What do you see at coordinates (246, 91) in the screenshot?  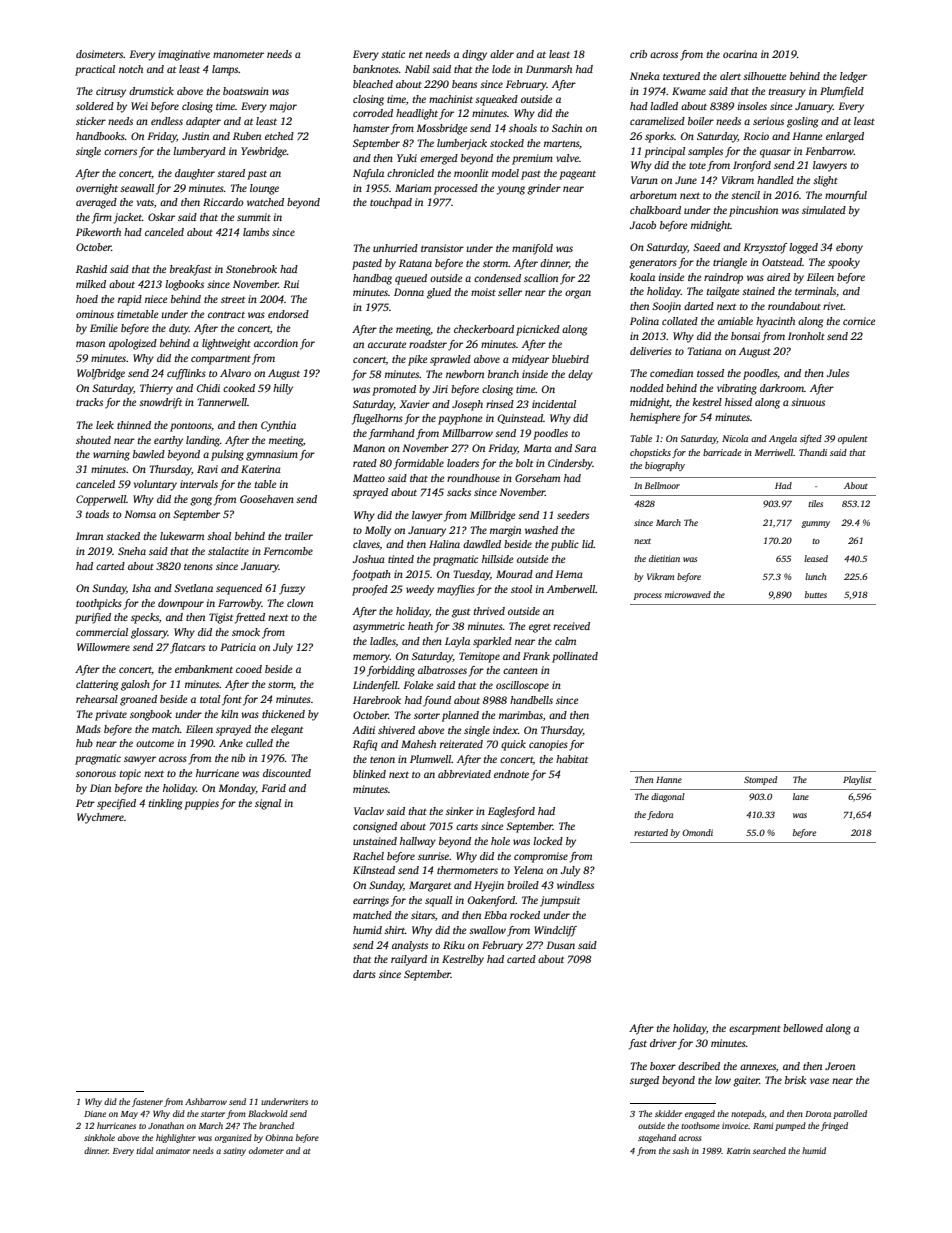 I see `boatswain` at bounding box center [246, 91].
